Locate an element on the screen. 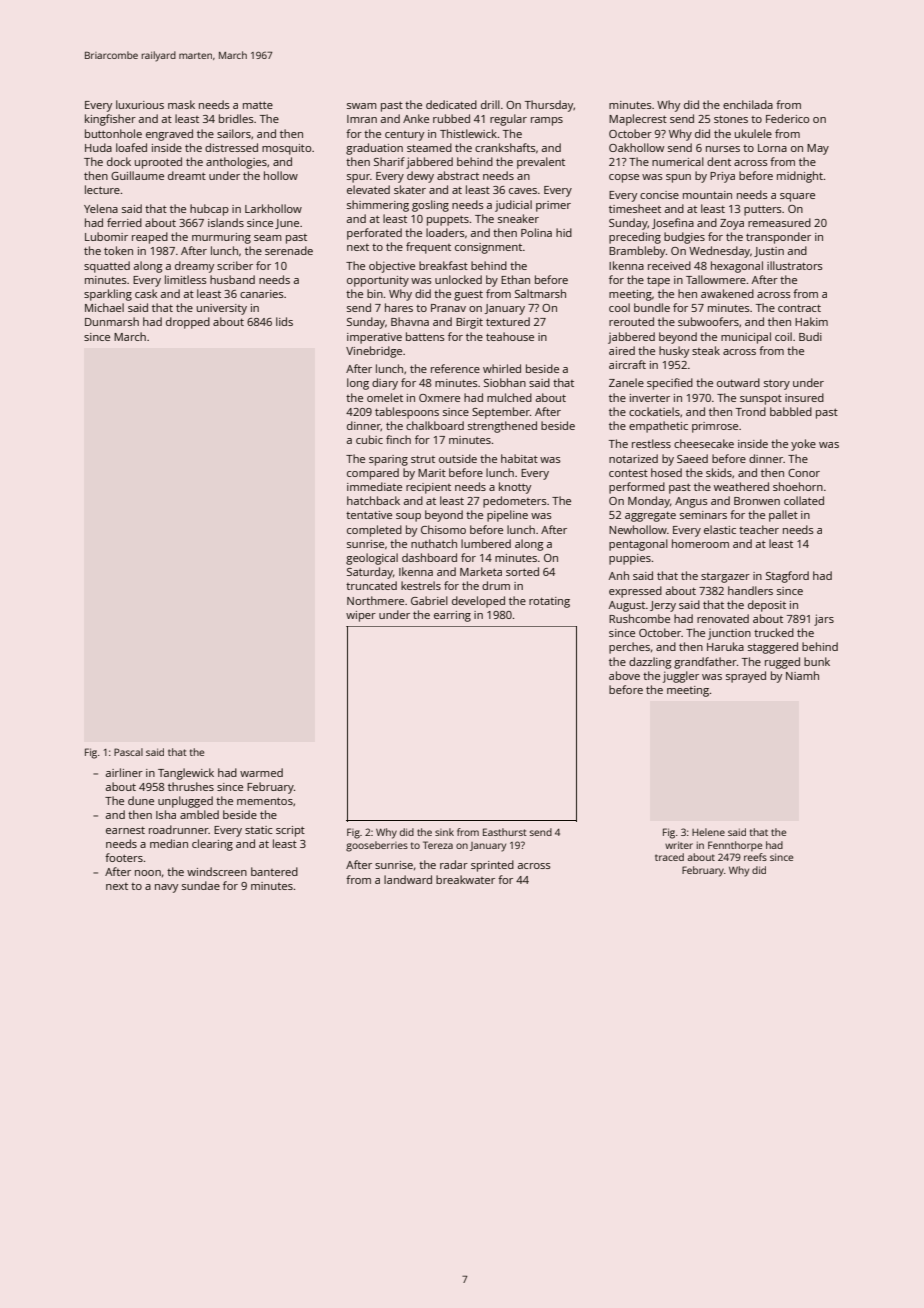 The height and width of the screenshot is (1308, 924). outward is located at coordinates (738, 382).
